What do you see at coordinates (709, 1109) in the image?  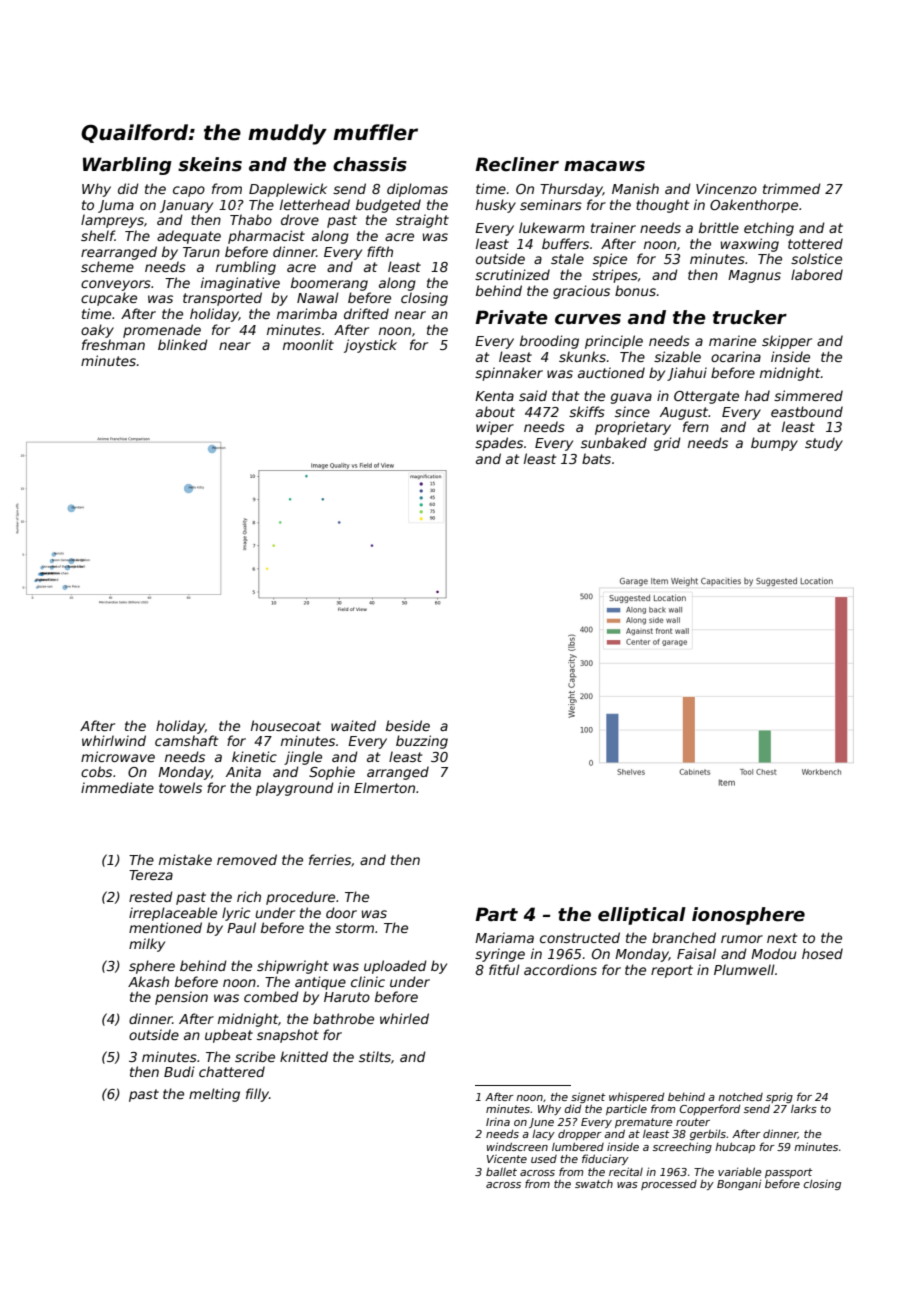 I see `Copperford` at bounding box center [709, 1109].
